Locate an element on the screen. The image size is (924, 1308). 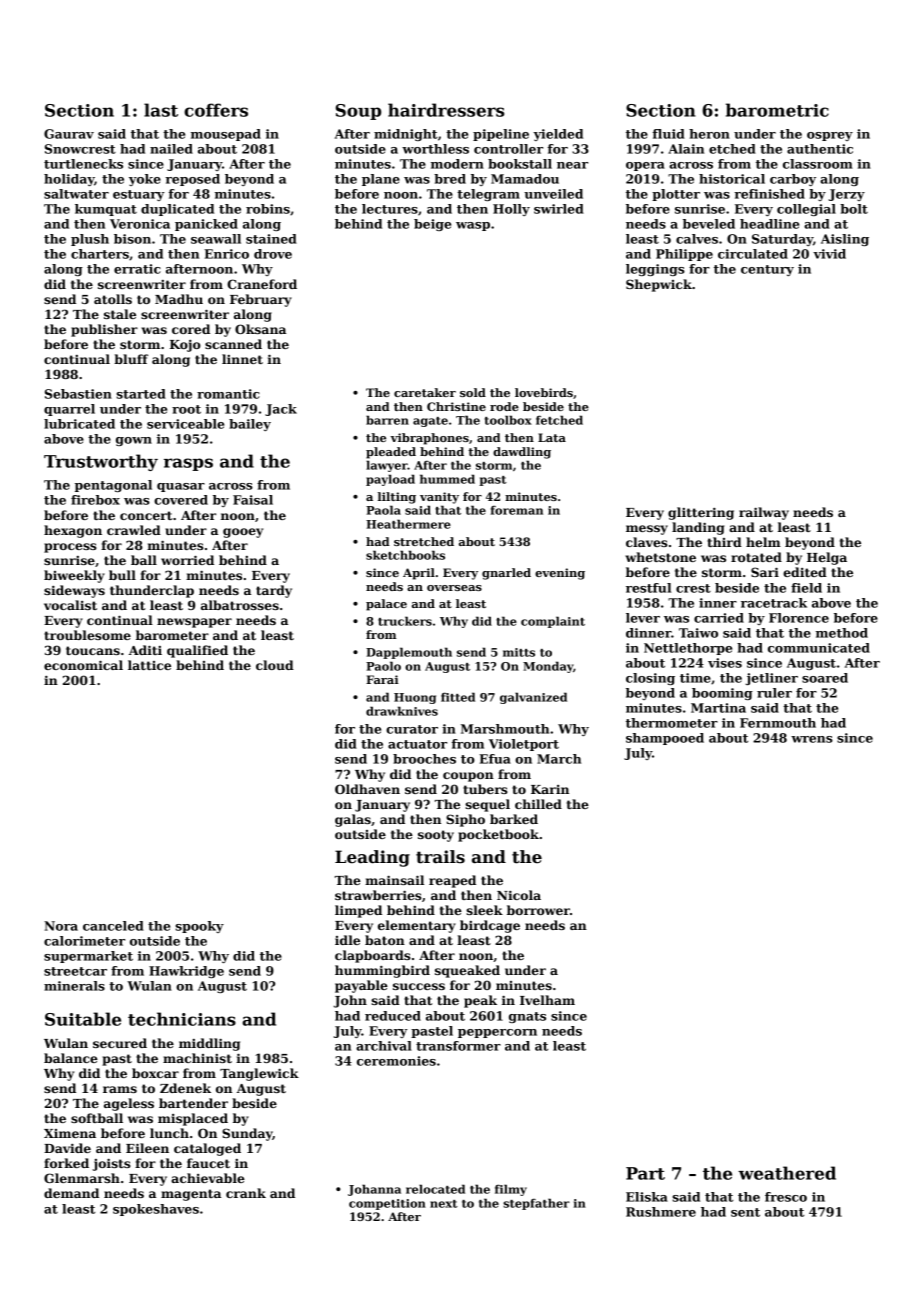
Violetport is located at coordinates (524, 745).
